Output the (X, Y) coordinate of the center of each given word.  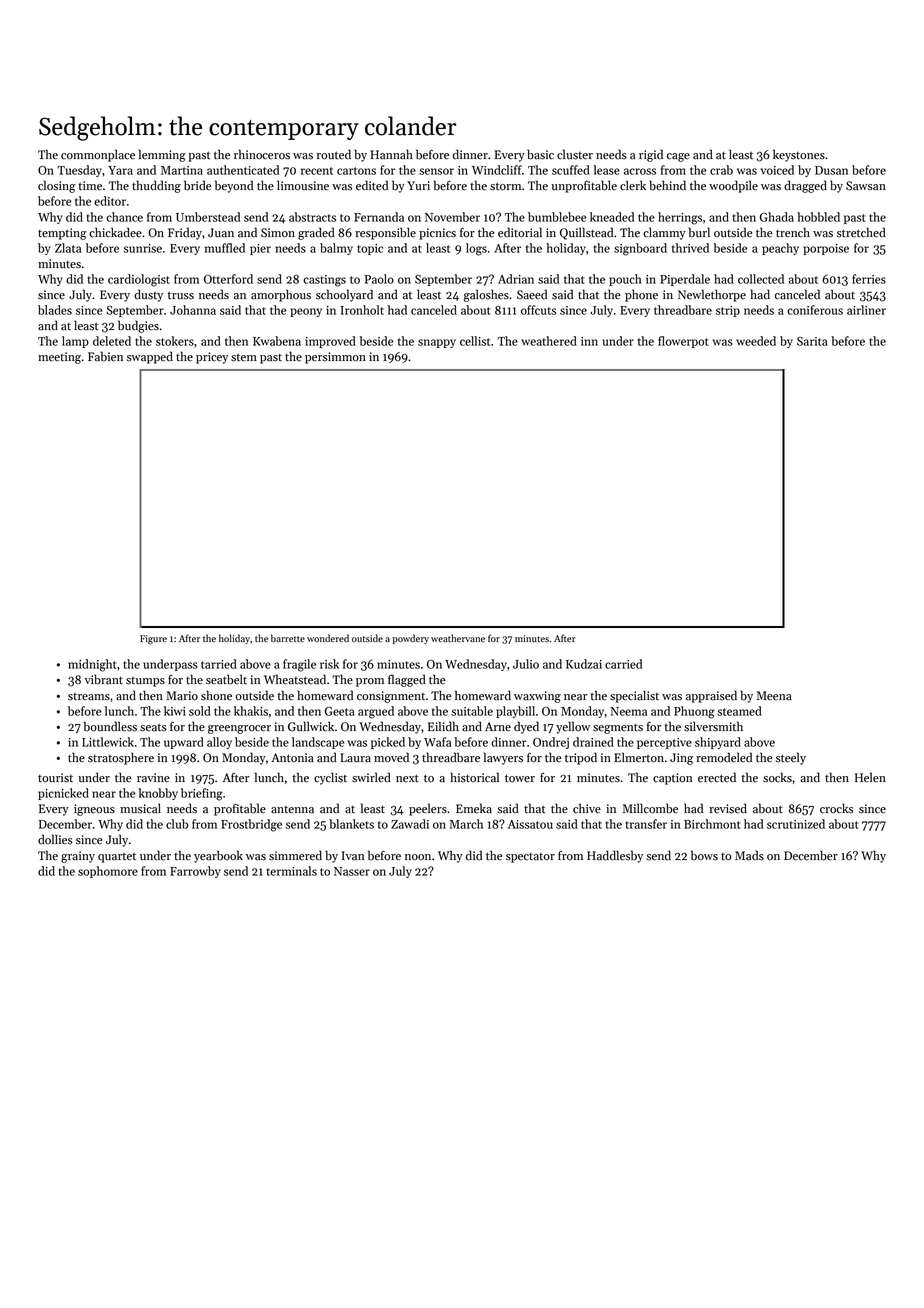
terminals (291, 871)
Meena (774, 696)
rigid (651, 155)
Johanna (193, 310)
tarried (219, 664)
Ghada (777, 217)
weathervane (458, 638)
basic (540, 154)
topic (370, 249)
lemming (162, 155)
